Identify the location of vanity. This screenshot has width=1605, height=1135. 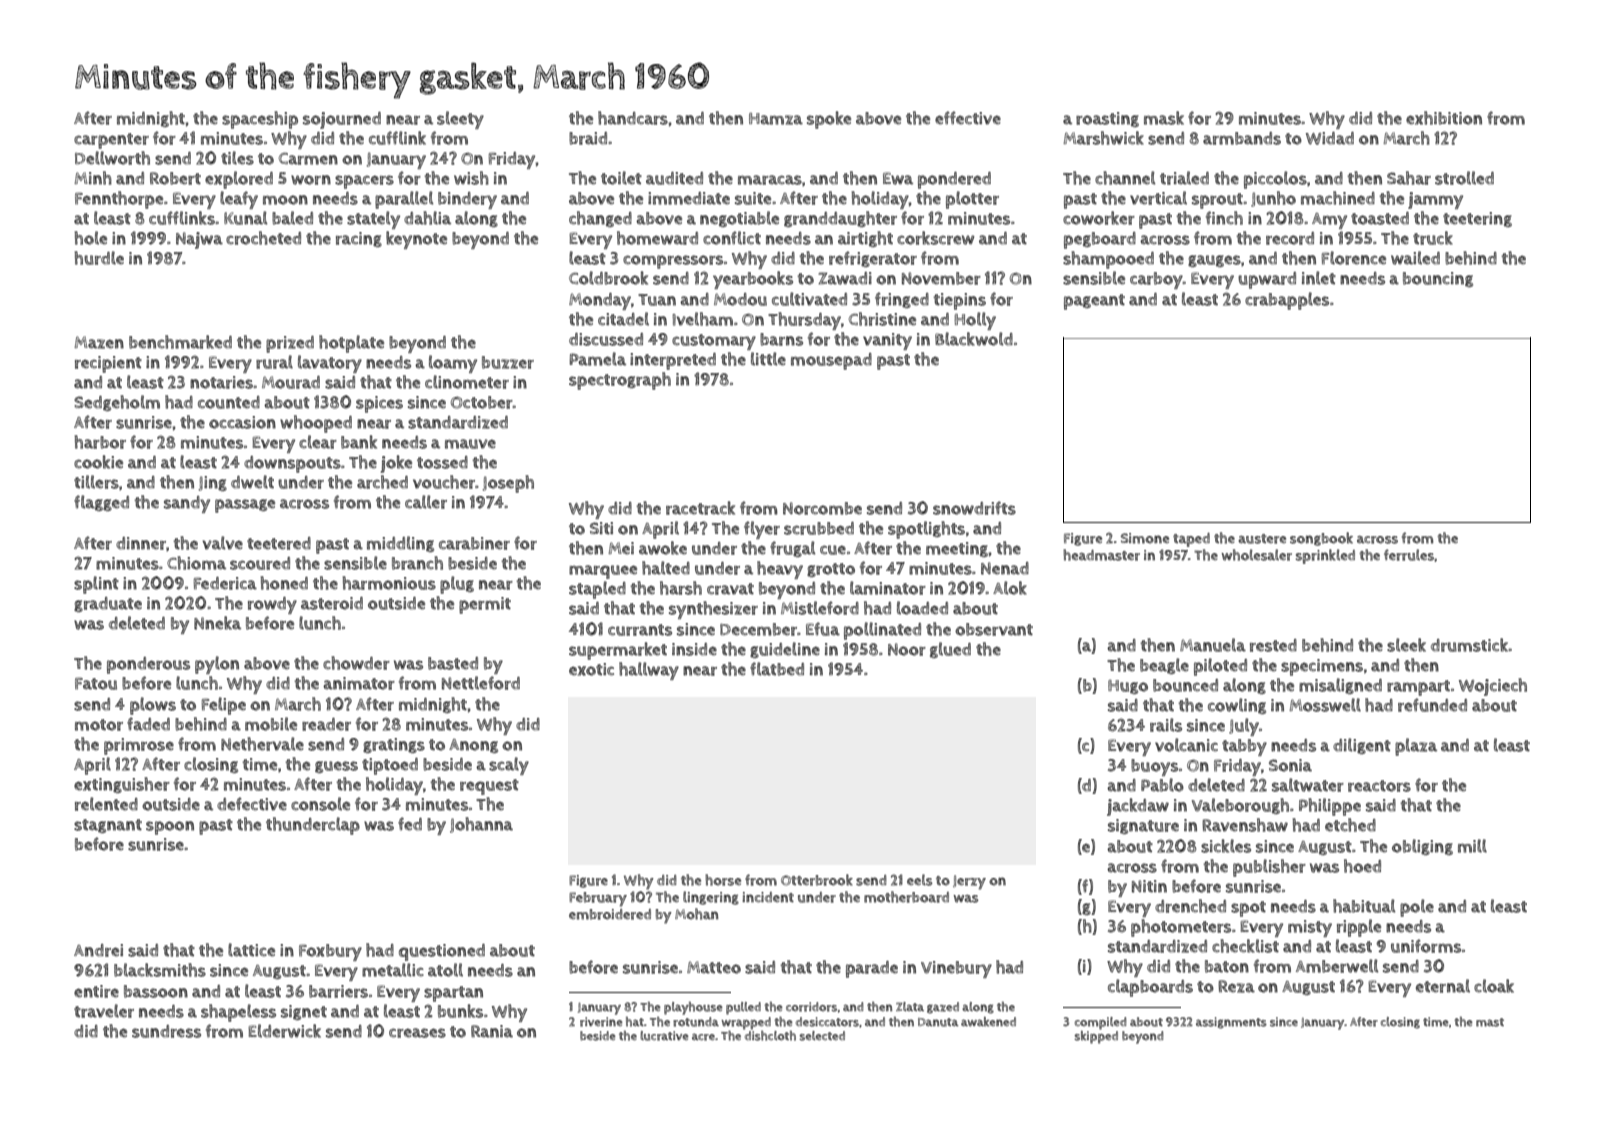
(887, 341).
